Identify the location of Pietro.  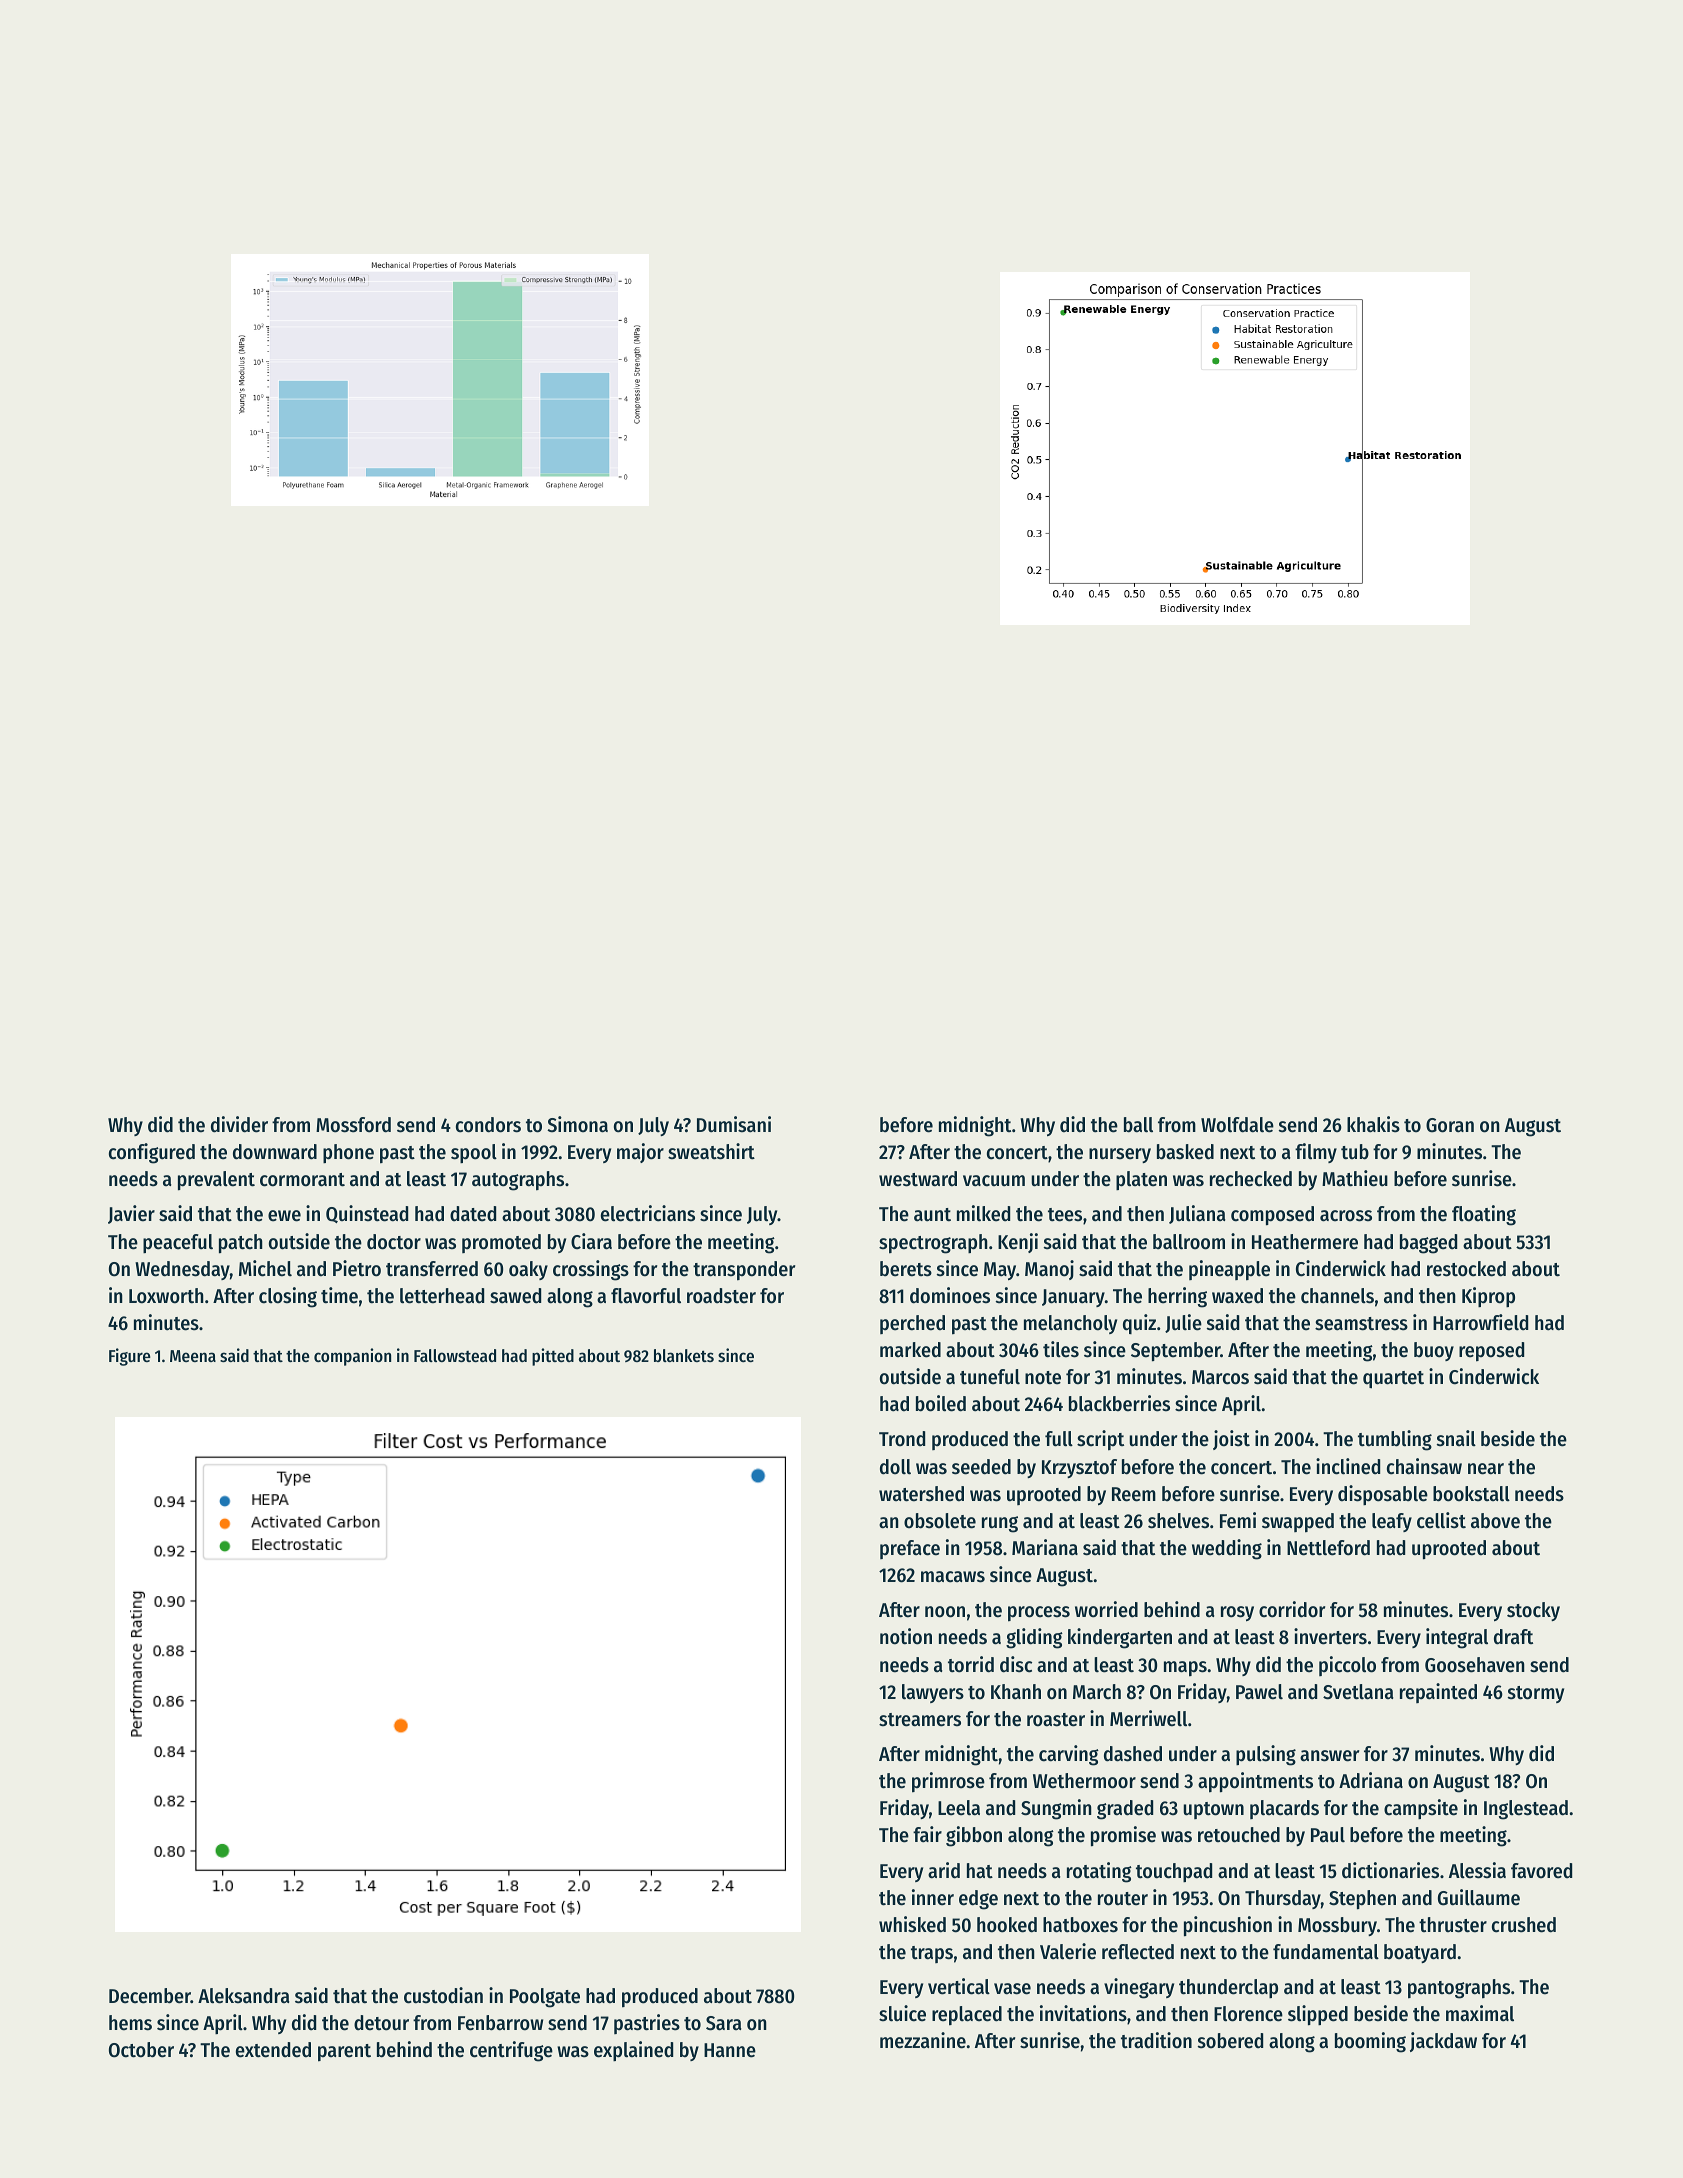
(357, 1268).
